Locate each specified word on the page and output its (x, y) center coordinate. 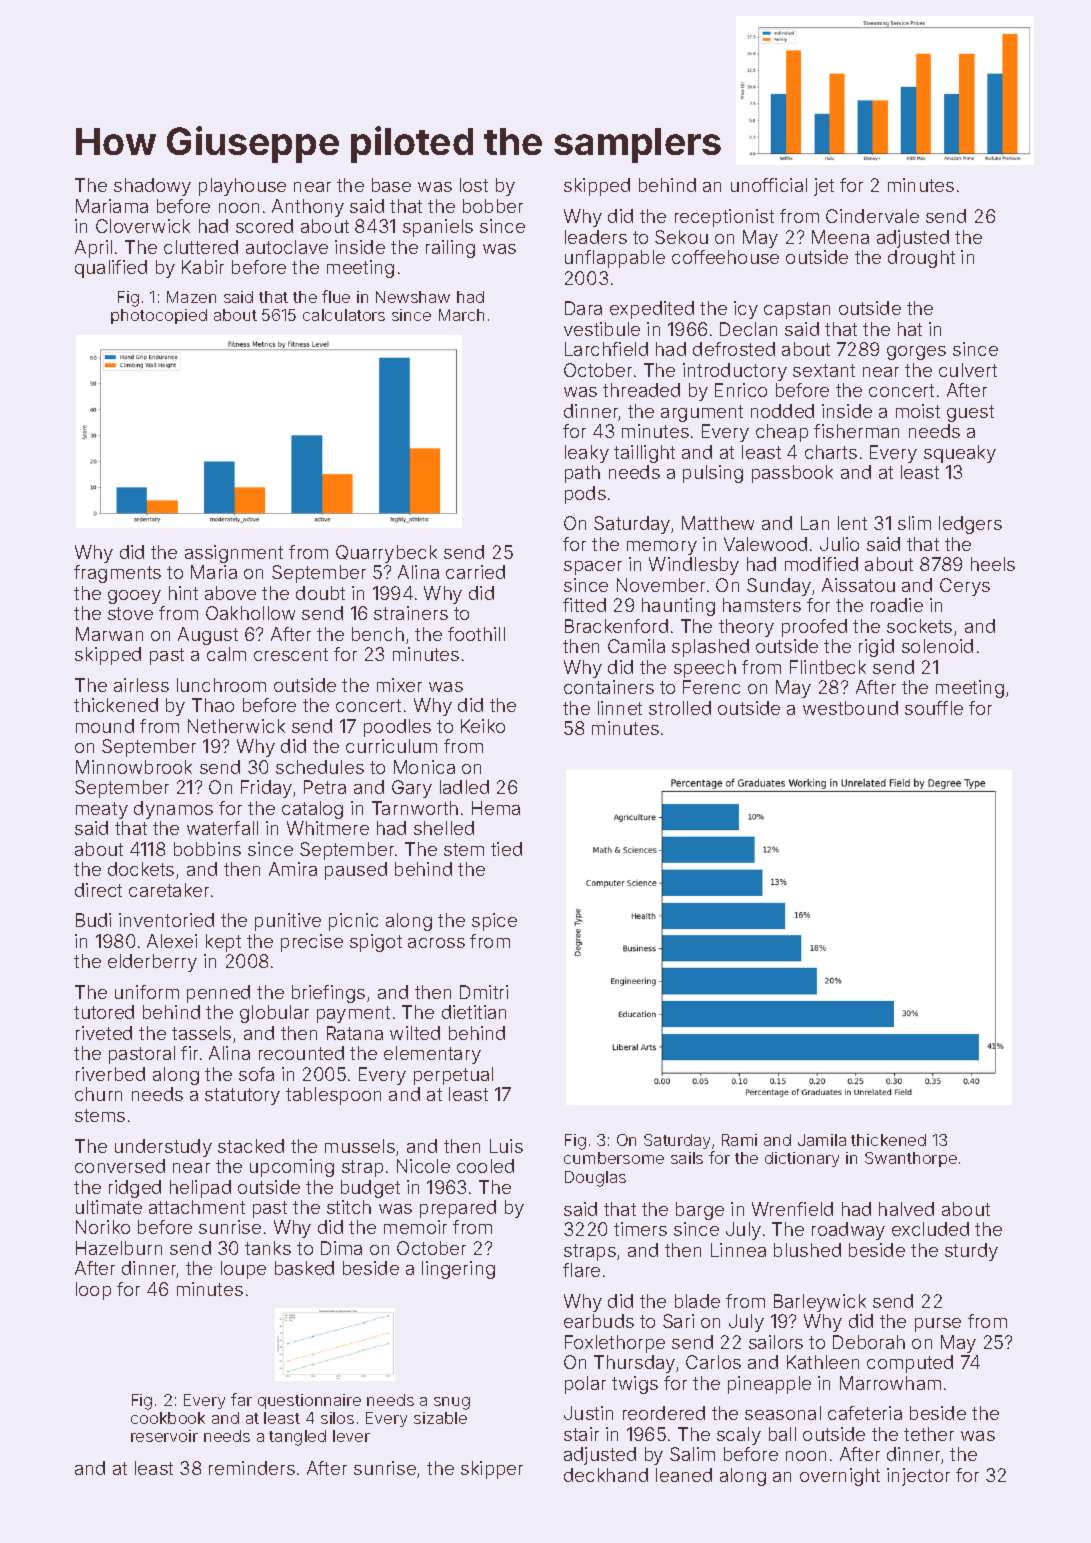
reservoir (164, 1436)
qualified (111, 269)
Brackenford (616, 626)
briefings (328, 994)
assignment (234, 554)
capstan (797, 310)
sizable (440, 1418)
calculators (344, 315)
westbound (850, 708)
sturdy (971, 1252)
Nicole (423, 1166)
